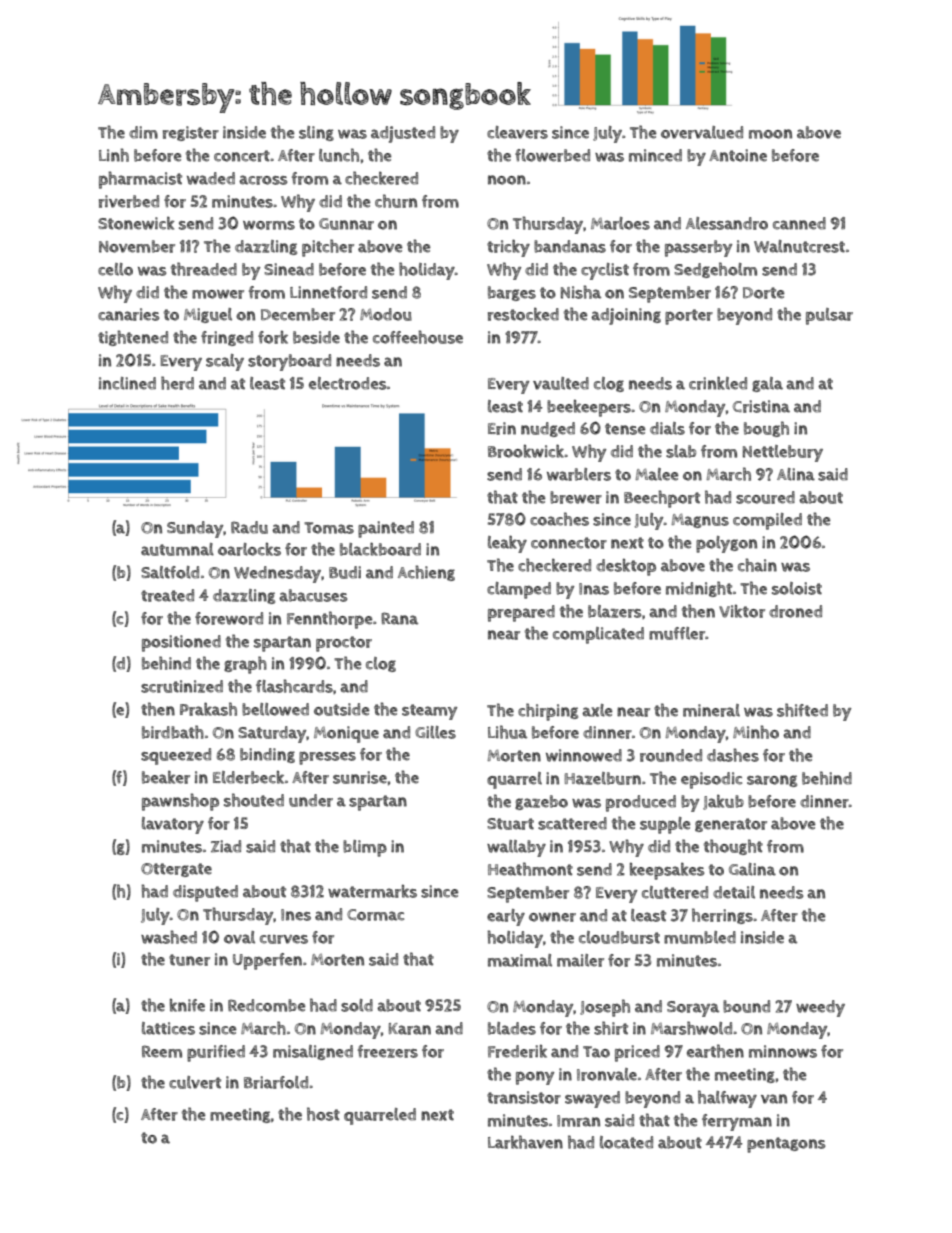 The height and width of the document is (1233, 952). Describe the element at coordinates (249, 549) in the document. I see `oarlocks` at that location.
